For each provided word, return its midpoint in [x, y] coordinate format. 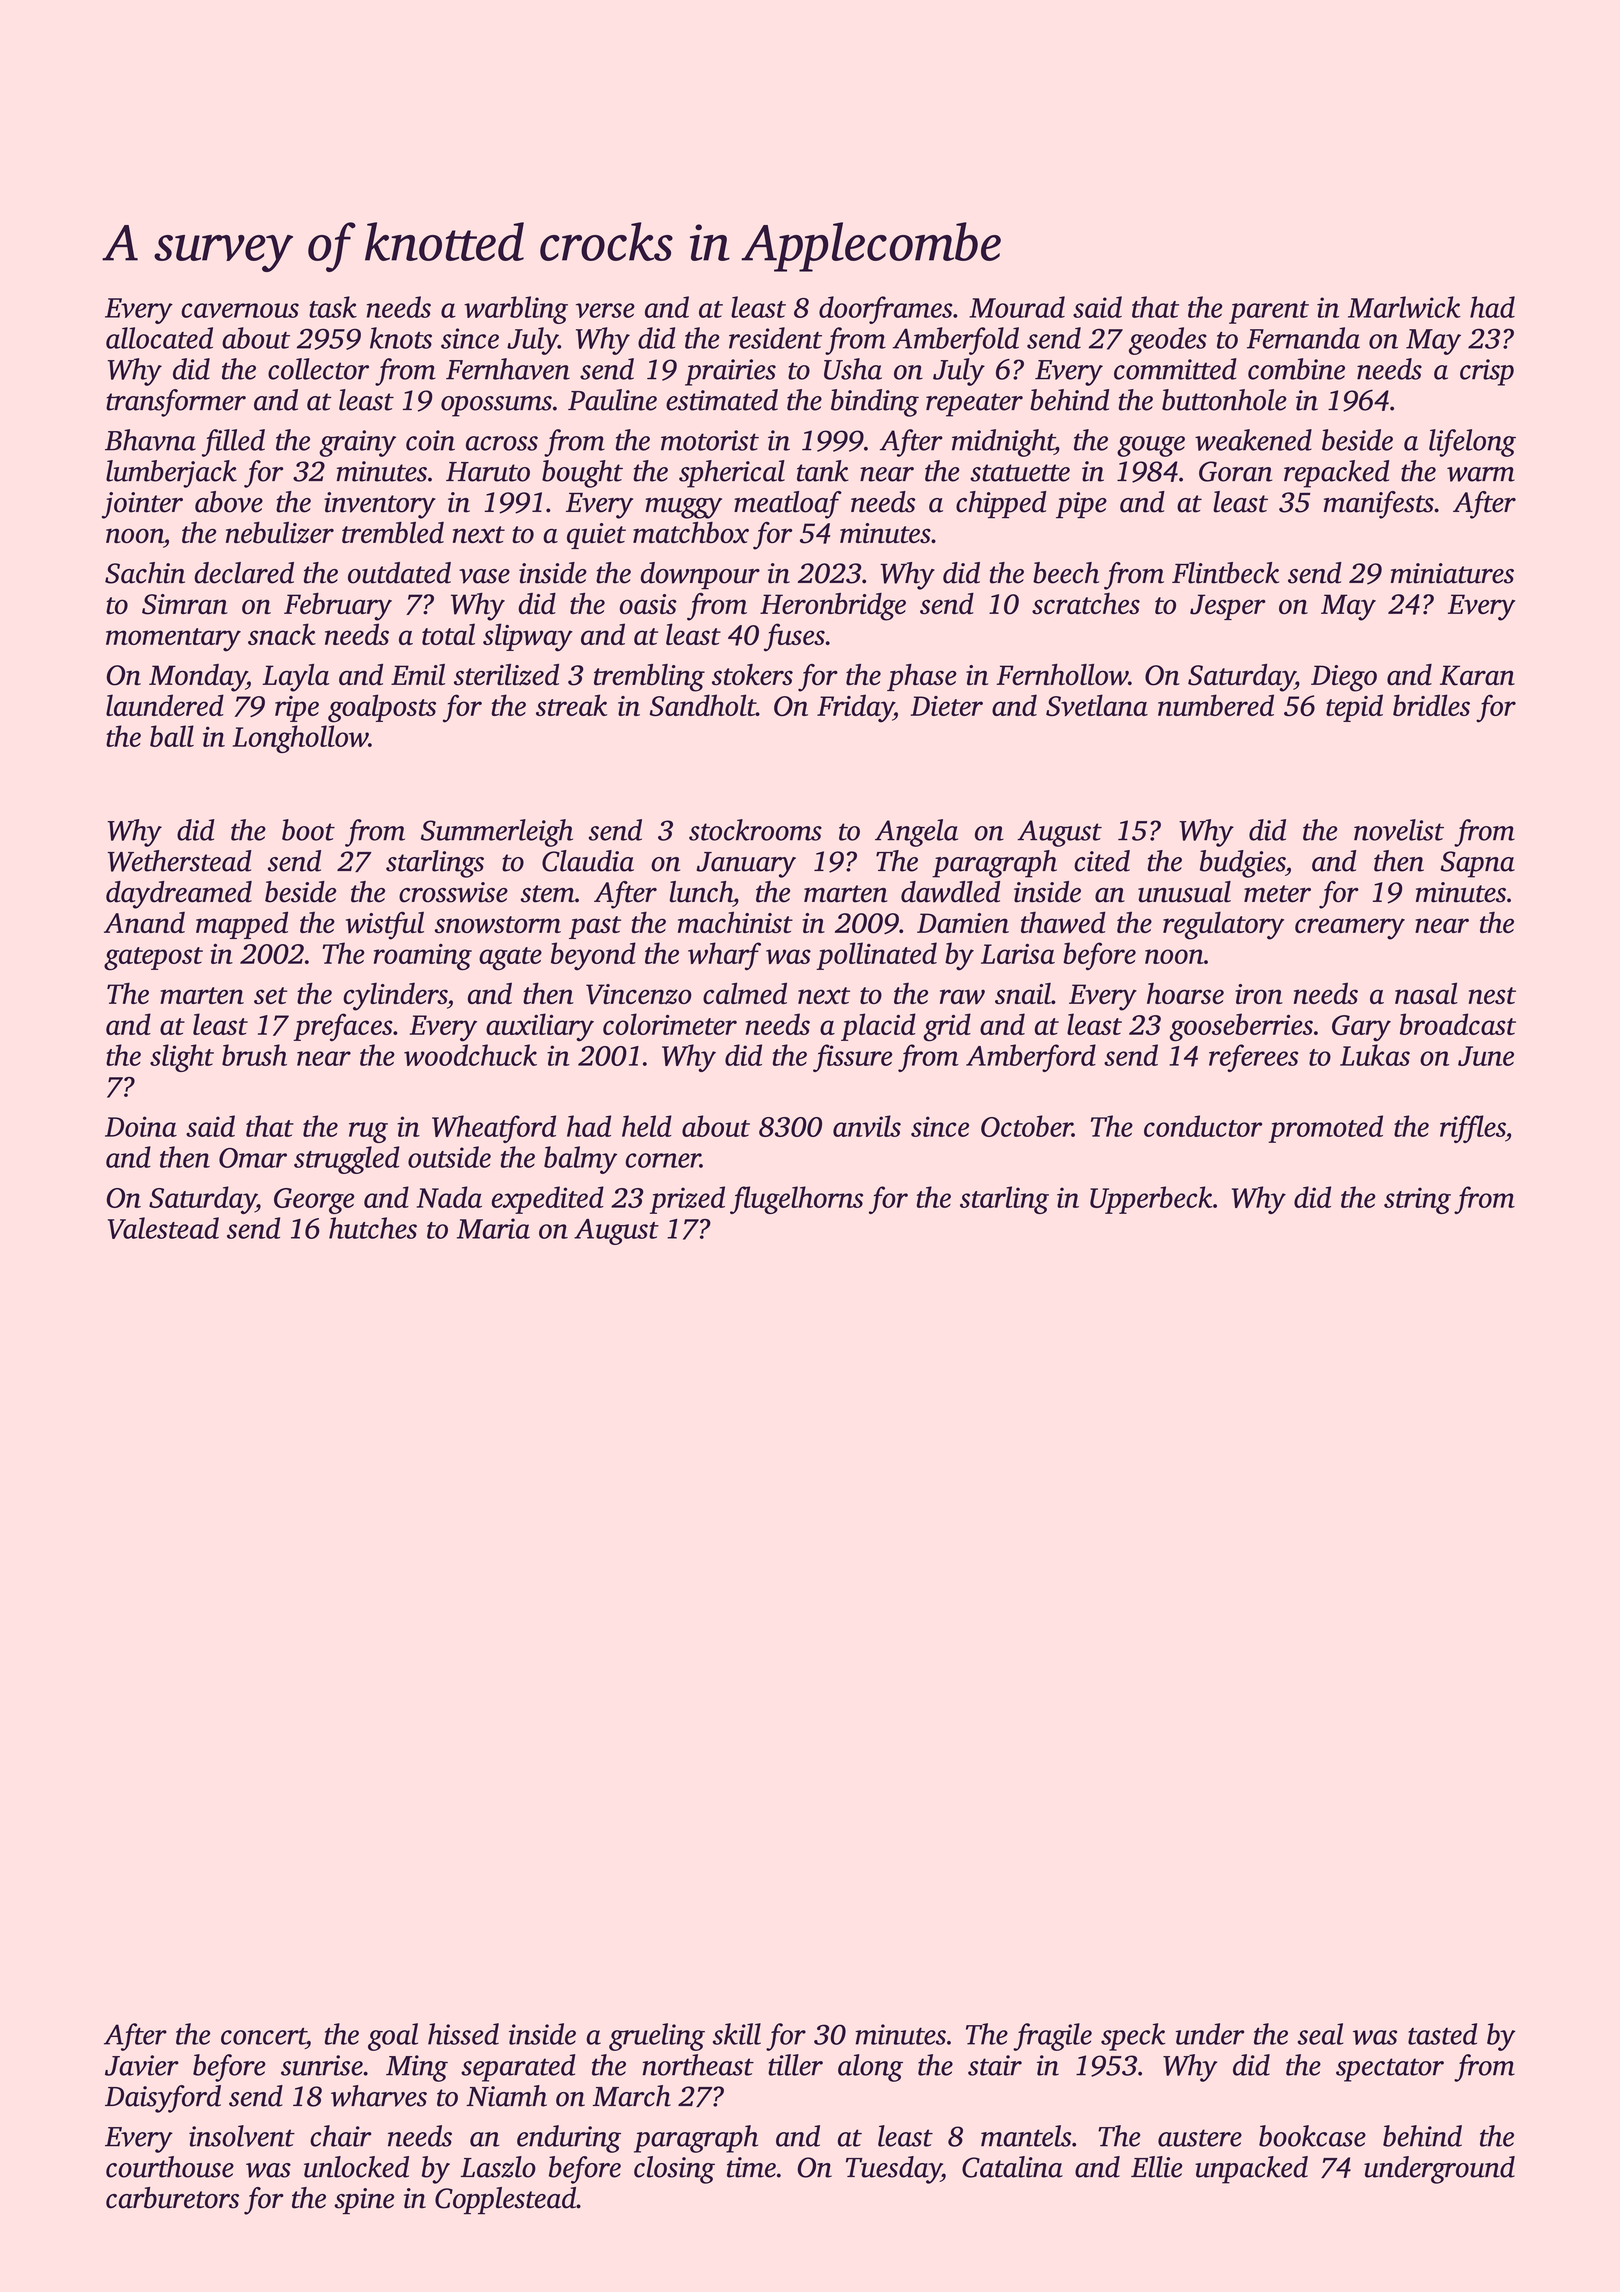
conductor [1203, 1126]
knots [401, 338]
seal [1320, 2034]
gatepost [153, 959]
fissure [852, 1058]
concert [263, 2036]
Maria [493, 1228]
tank [823, 471]
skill [737, 2034]
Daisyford [163, 2099]
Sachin [145, 573]
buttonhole [1224, 400]
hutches [373, 1228]
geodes [1168, 341]
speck [1133, 2037]
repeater [974, 405]
